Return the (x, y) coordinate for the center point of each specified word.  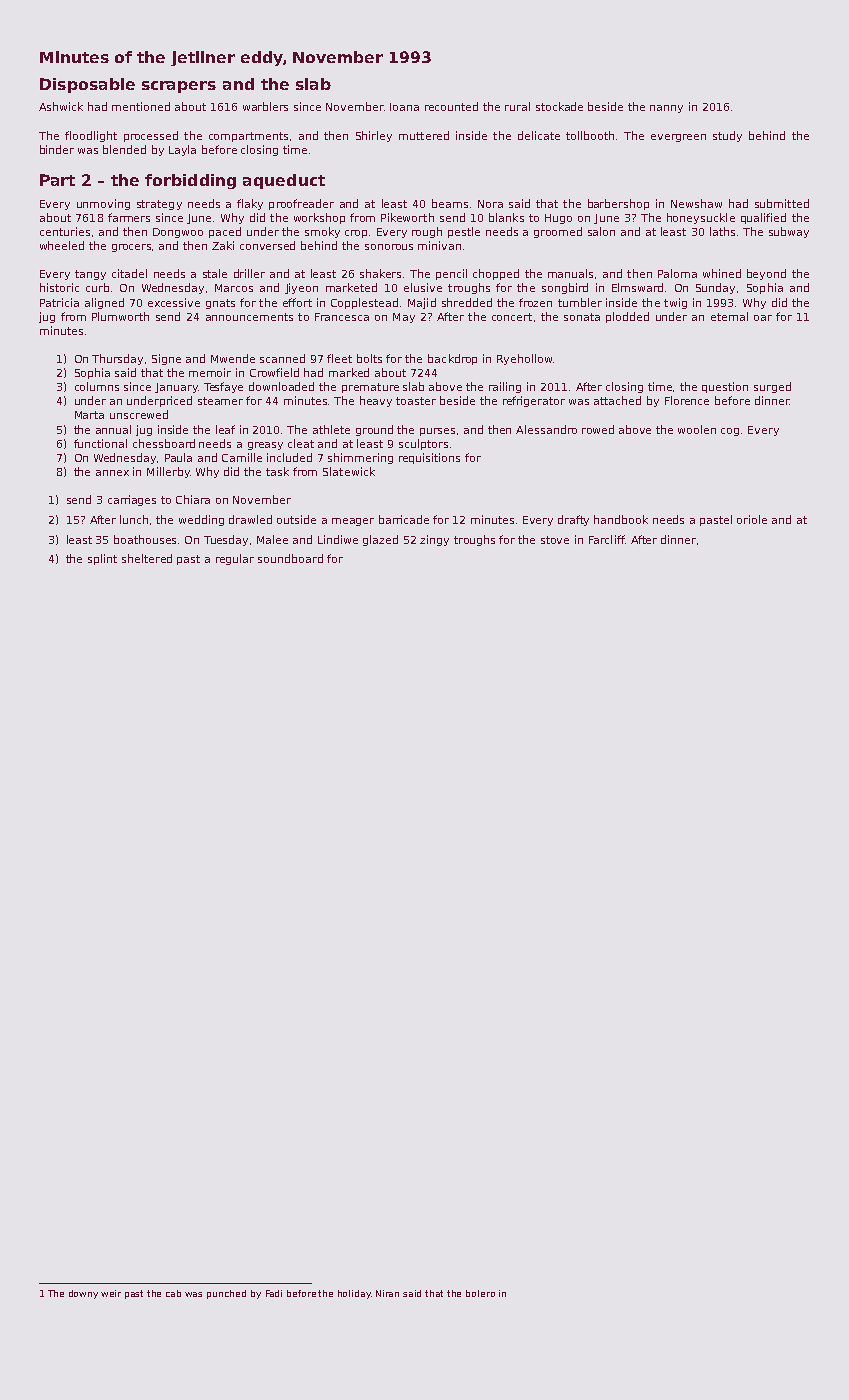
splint (102, 559)
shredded (467, 302)
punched (226, 1294)
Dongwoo (178, 233)
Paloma (677, 273)
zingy (434, 540)
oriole (752, 519)
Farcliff (607, 539)
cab (173, 1293)
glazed (380, 540)
